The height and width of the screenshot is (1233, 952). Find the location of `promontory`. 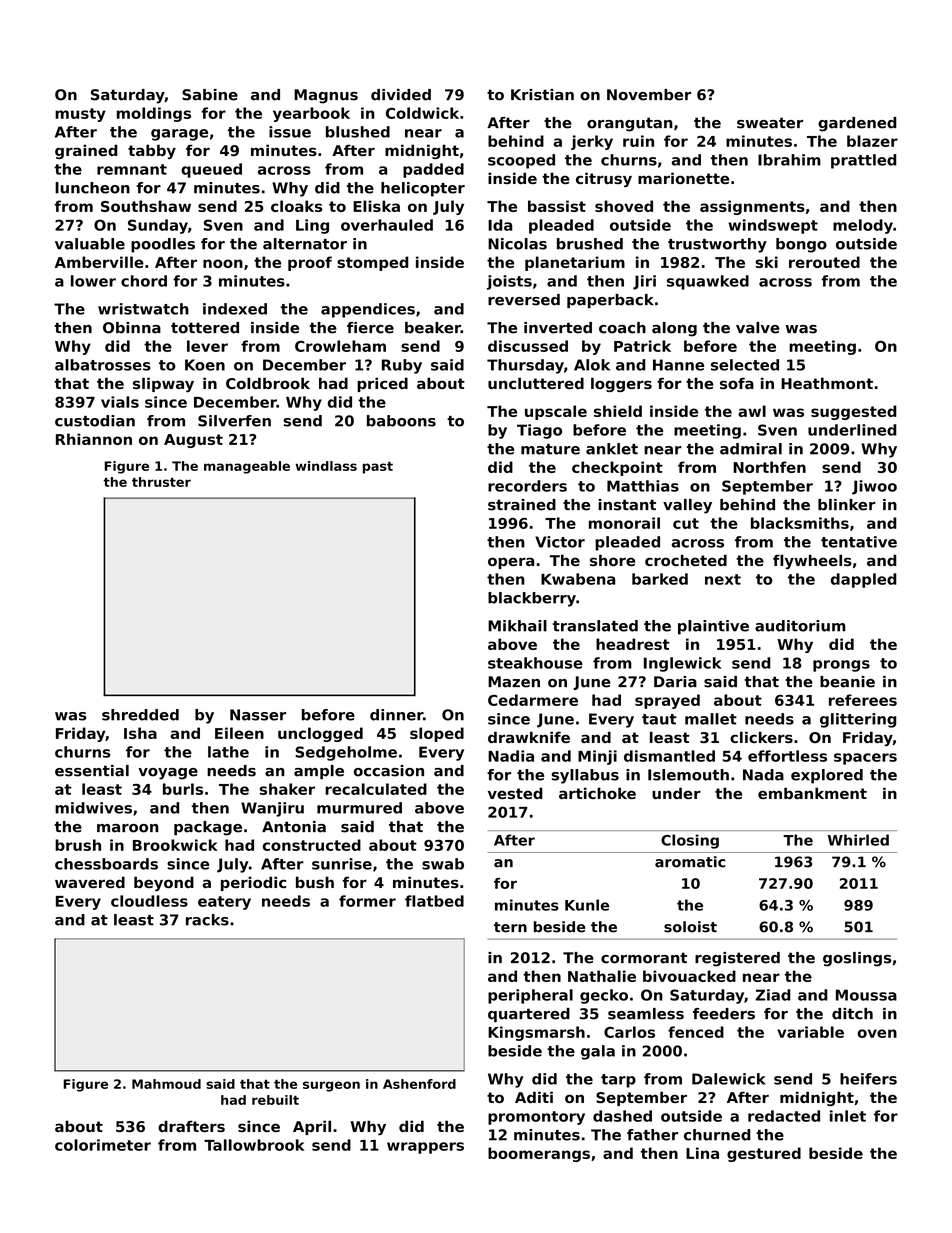

promontory is located at coordinates (536, 1118).
